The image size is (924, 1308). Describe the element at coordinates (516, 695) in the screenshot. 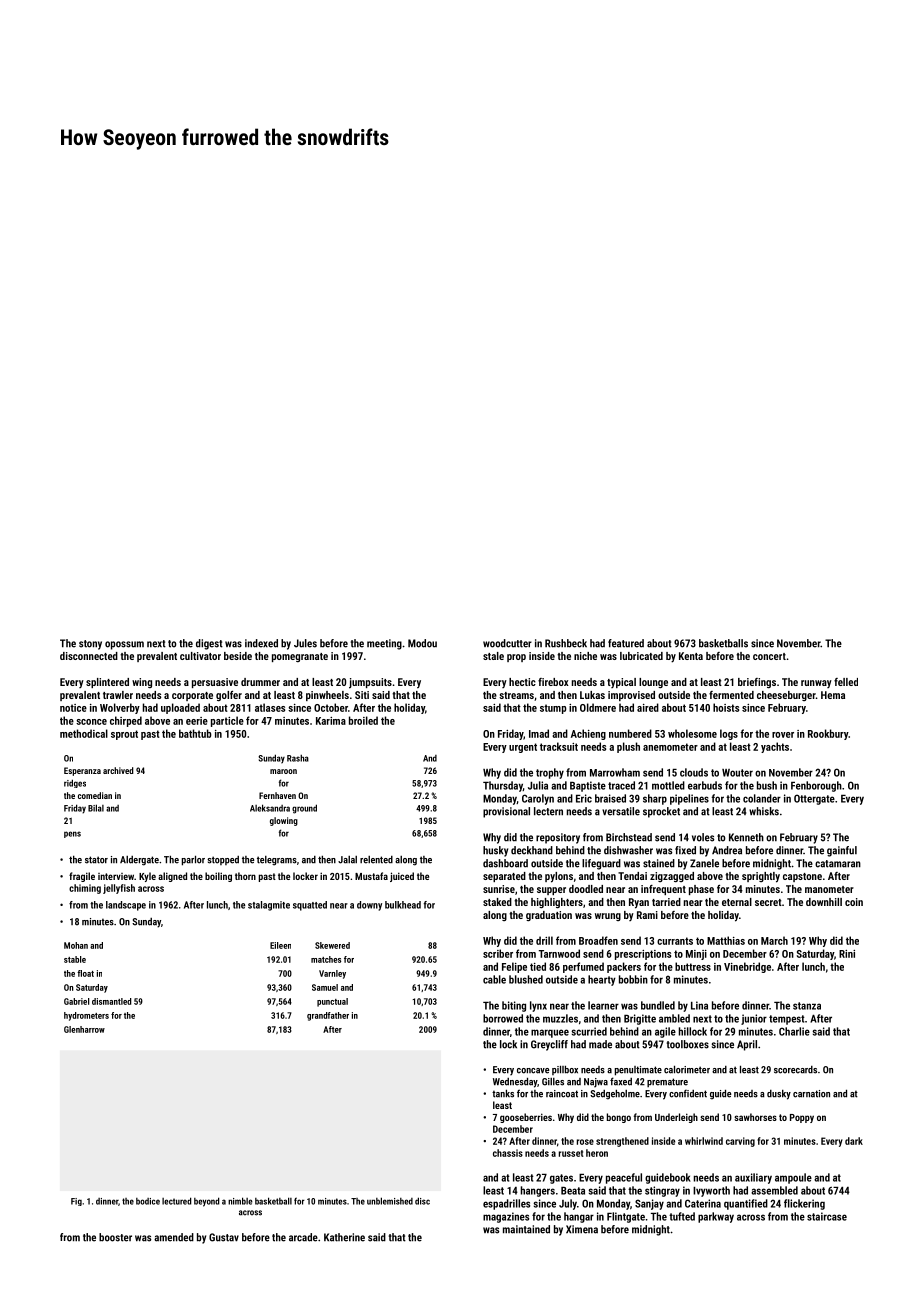

I see `streams` at that location.
